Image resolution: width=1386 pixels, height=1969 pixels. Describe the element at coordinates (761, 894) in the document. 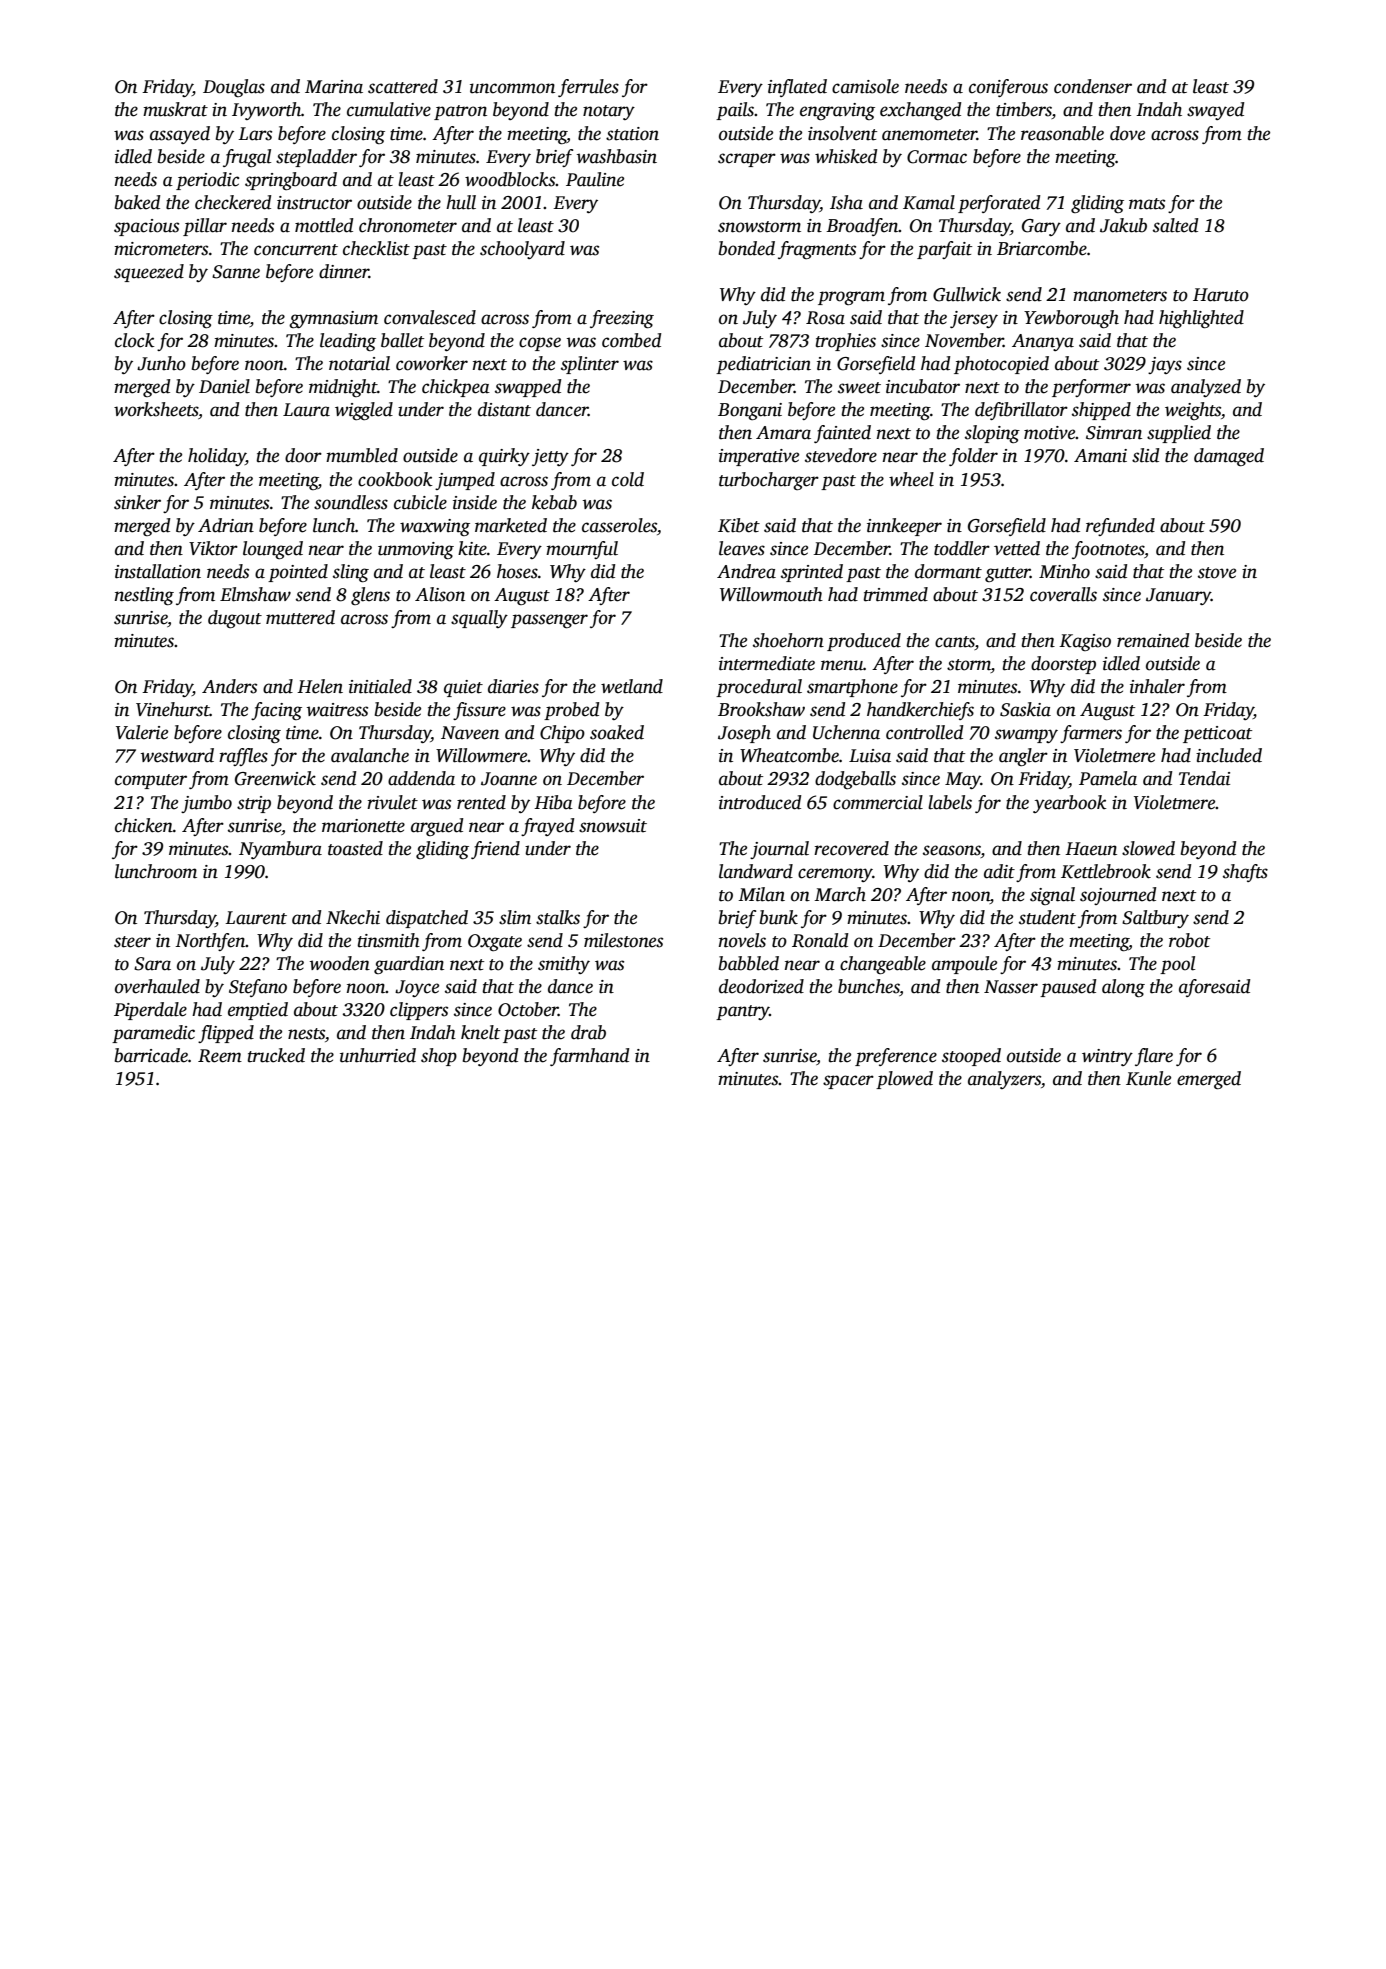

I see `Milan` at that location.
